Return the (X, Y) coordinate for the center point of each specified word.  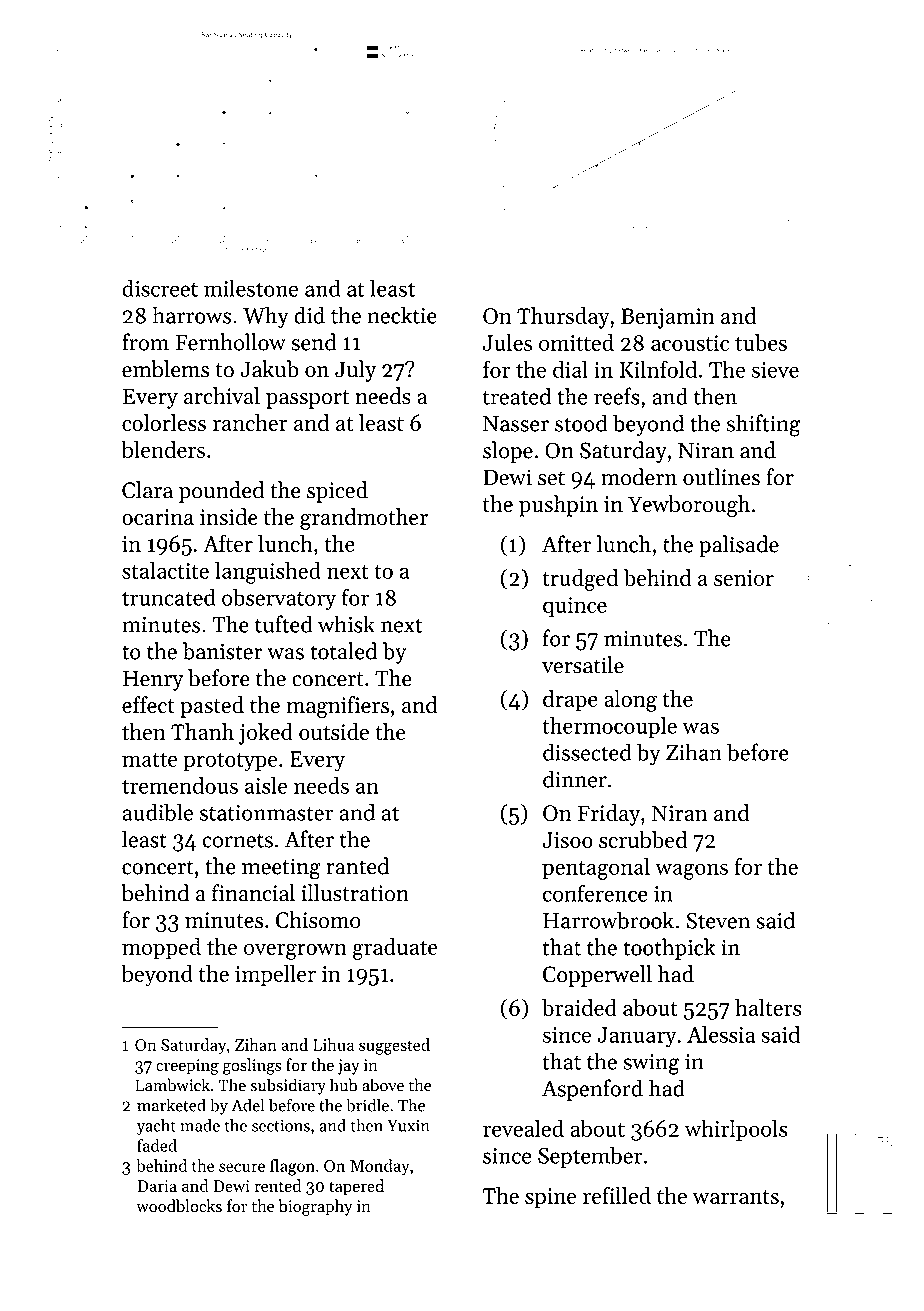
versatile (583, 665)
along (630, 701)
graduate (395, 949)
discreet (160, 288)
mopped (161, 949)
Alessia (721, 1034)
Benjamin (668, 318)
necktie (402, 315)
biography (315, 1207)
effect (148, 705)
